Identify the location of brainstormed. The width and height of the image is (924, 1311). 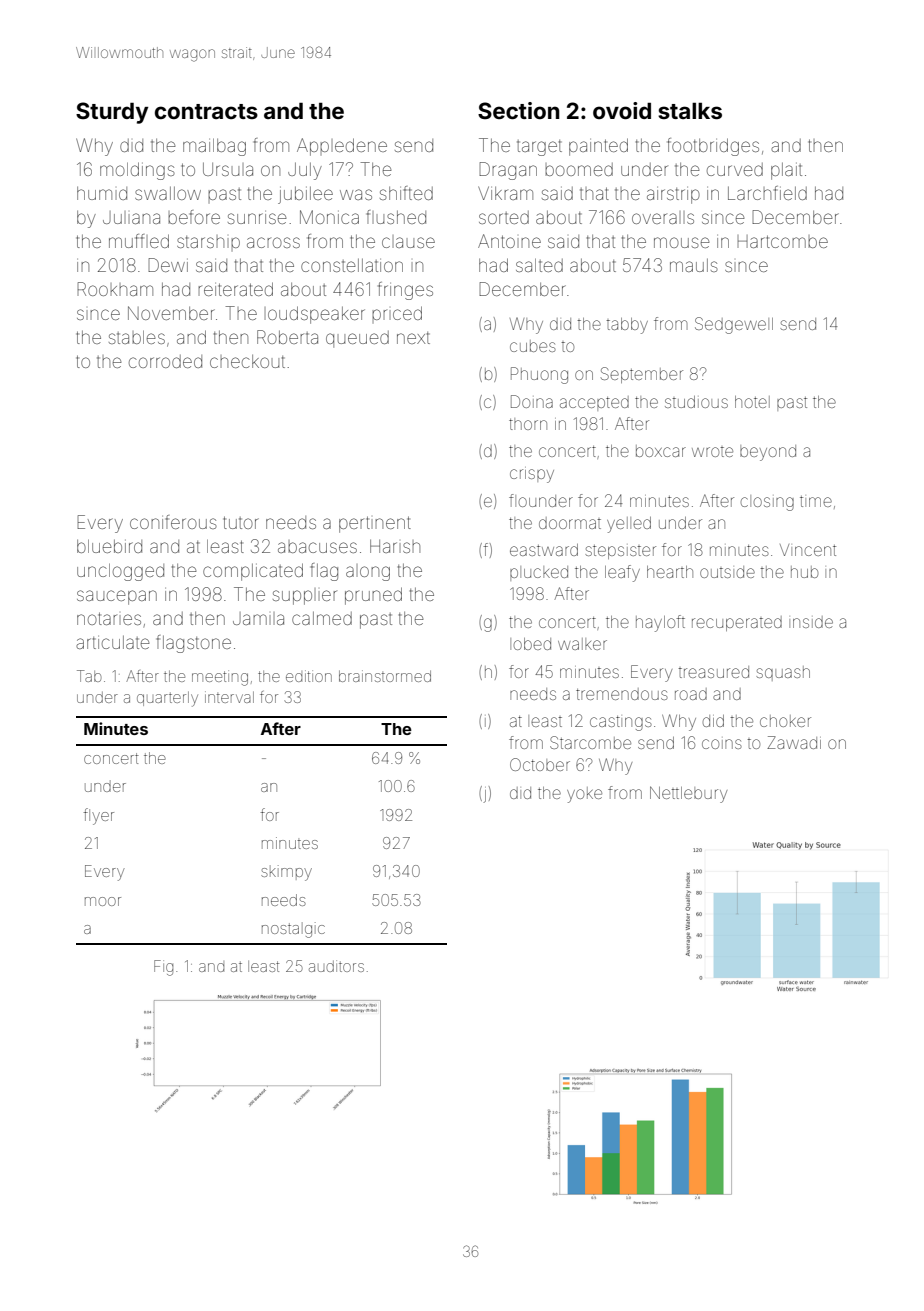
(385, 676).
